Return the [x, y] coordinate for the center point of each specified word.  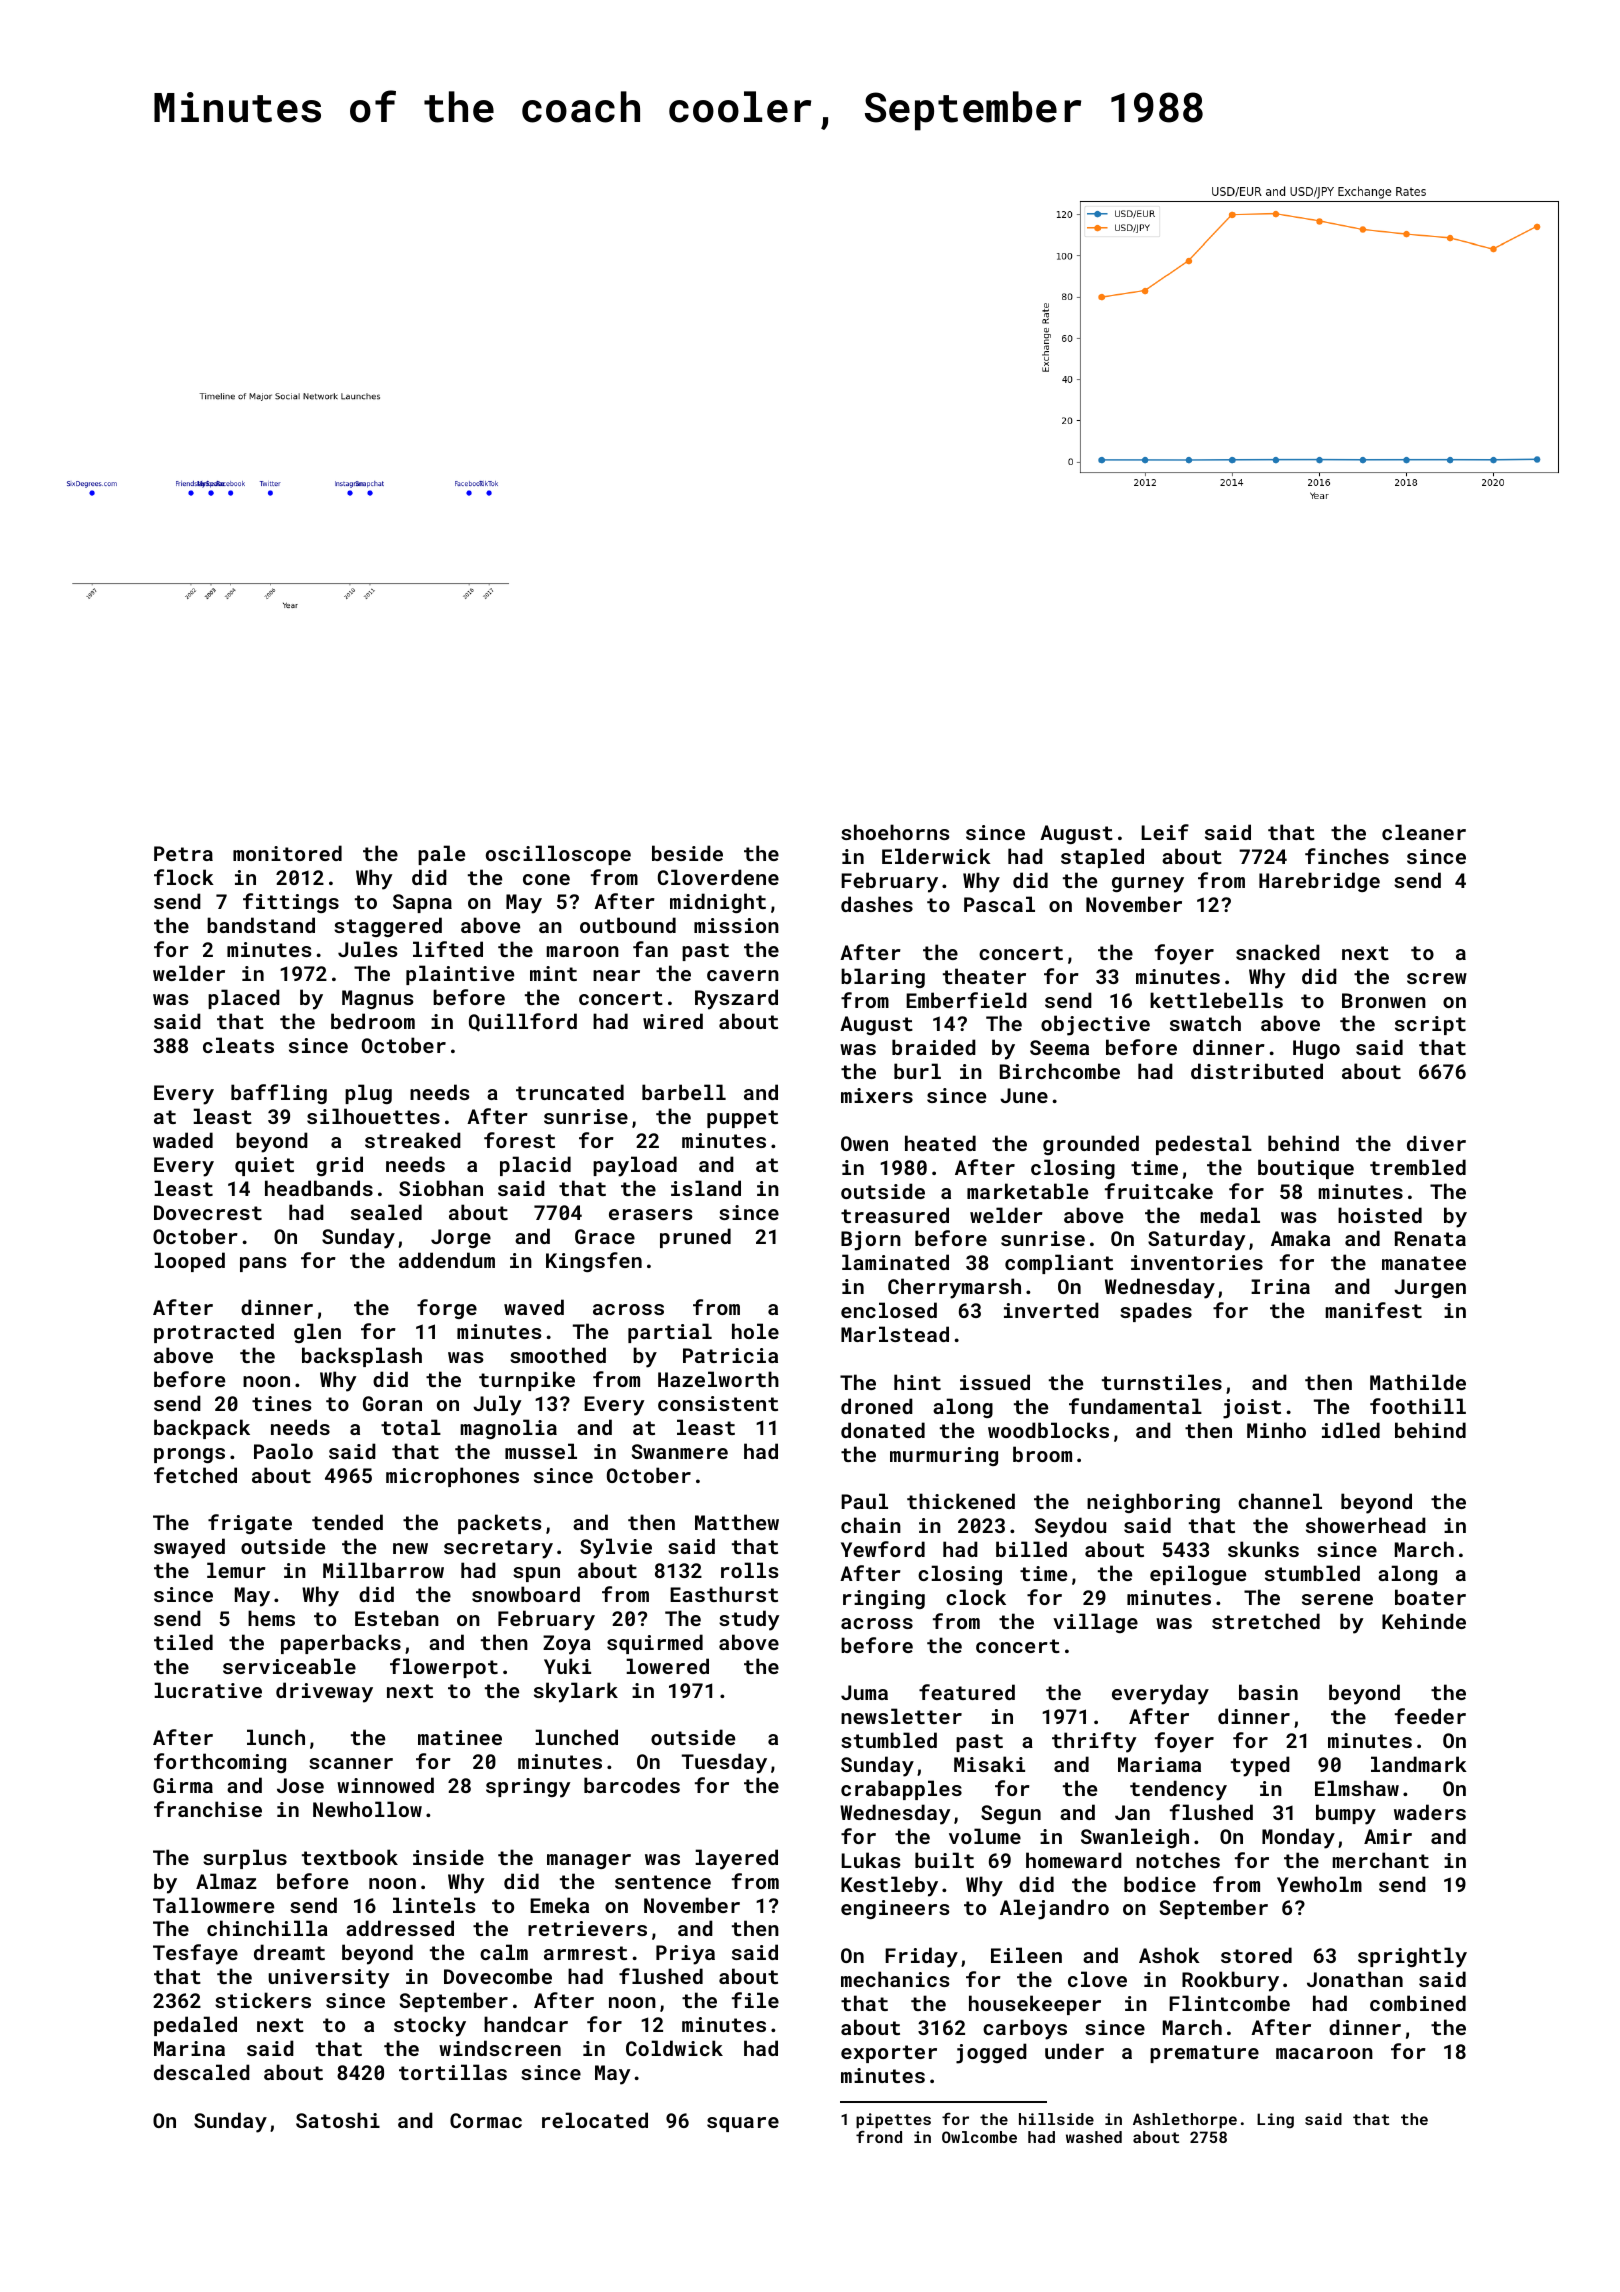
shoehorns [895, 832]
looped [189, 1262]
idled [1351, 1430]
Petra [183, 853]
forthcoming [220, 1763]
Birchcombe [1060, 1071]
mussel [541, 1451]
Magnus [377, 999]
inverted [1051, 1310]
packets [499, 1524]
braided [934, 1047]
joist [1252, 1409]
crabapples [901, 1790]
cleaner [1424, 832]
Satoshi [338, 2120]
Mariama [1159, 1764]
